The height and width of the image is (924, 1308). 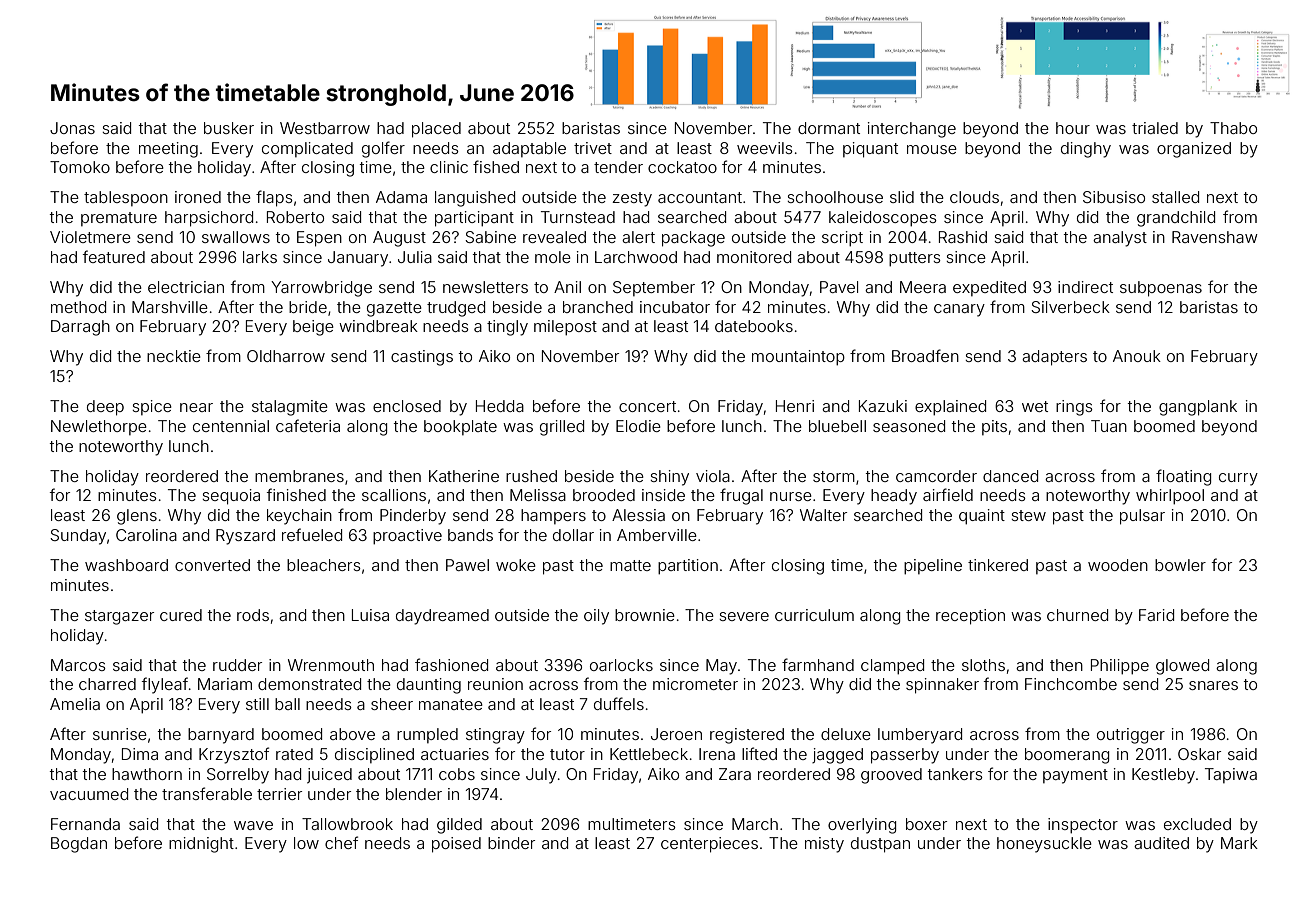 I want to click on hawthorn, so click(x=147, y=774).
